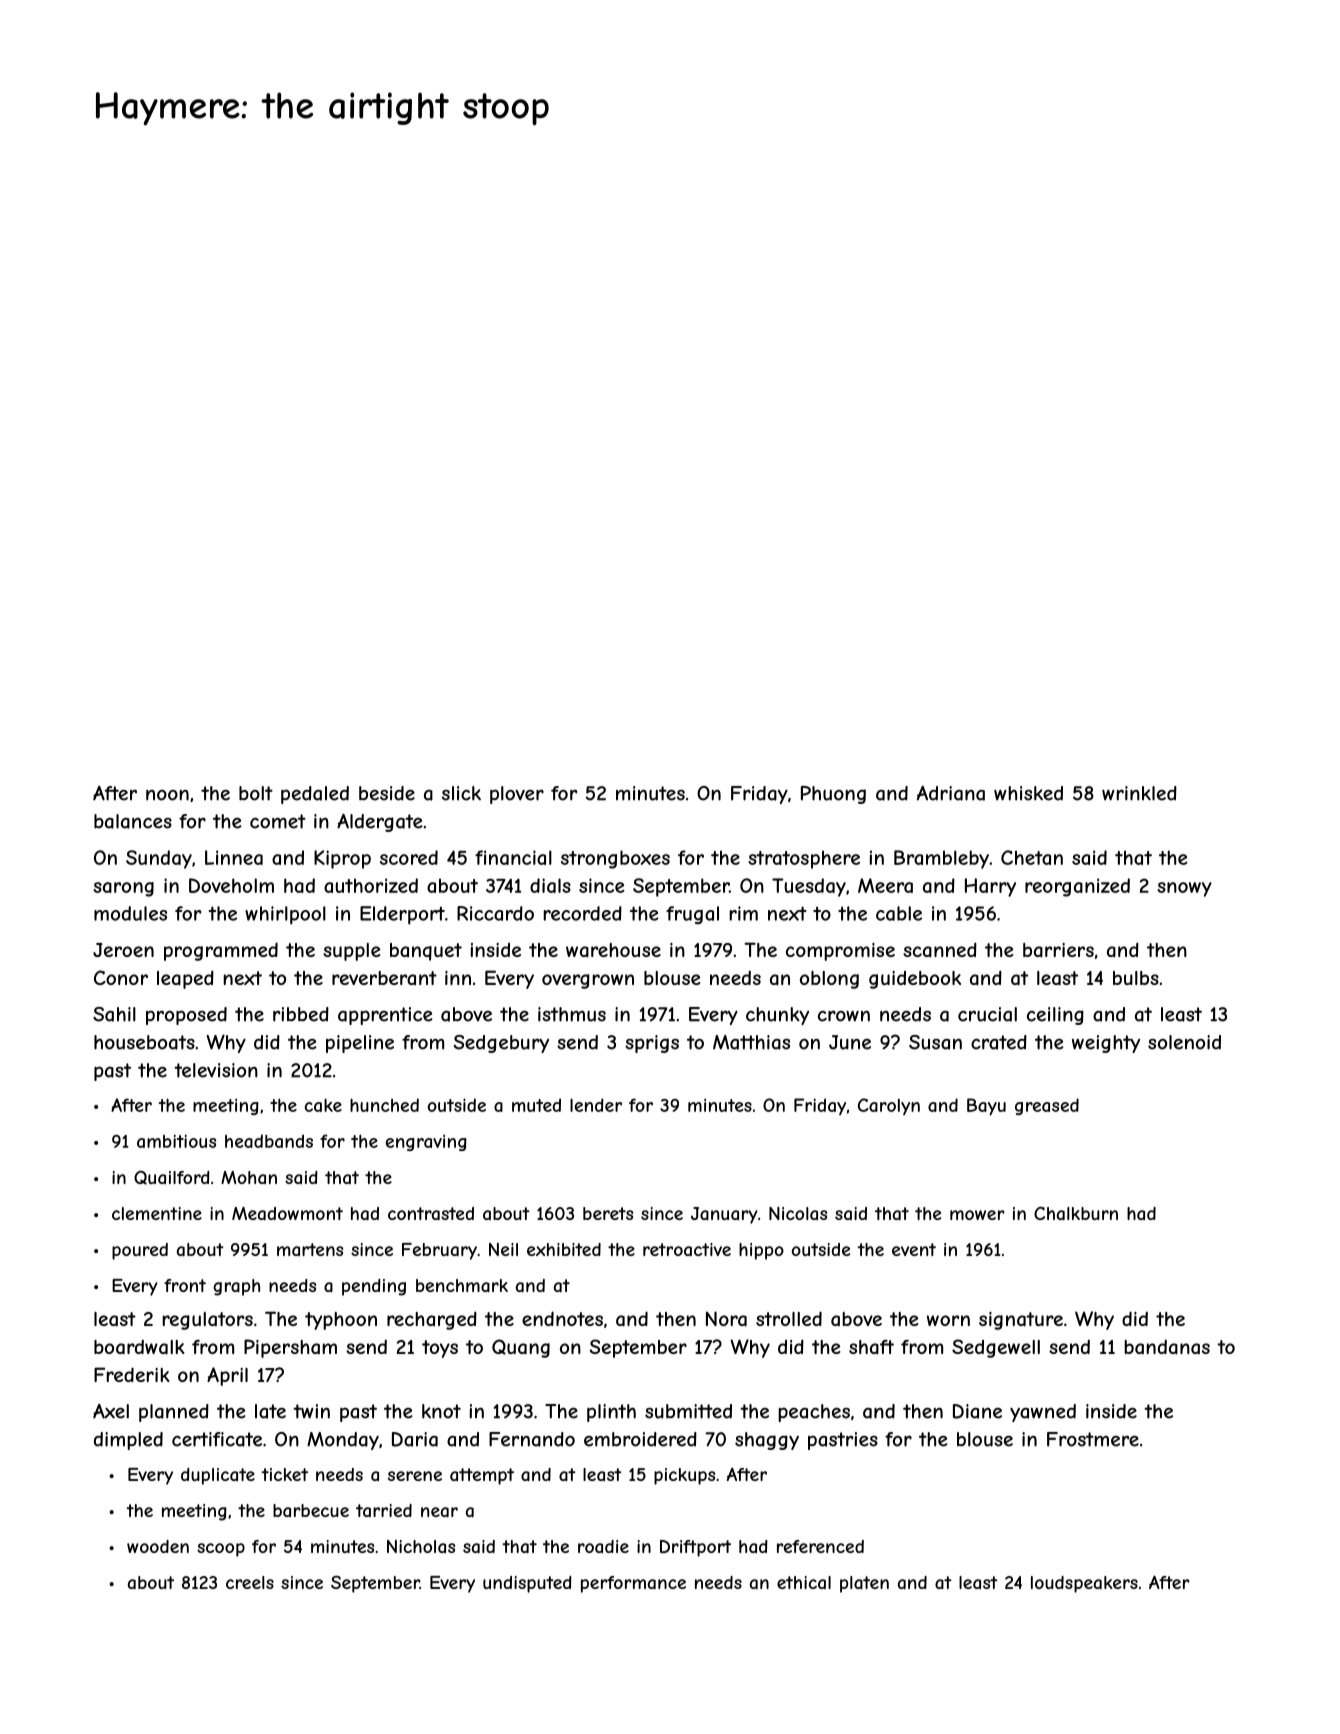  Describe the element at coordinates (167, 795) in the image. I see `noon` at that location.
